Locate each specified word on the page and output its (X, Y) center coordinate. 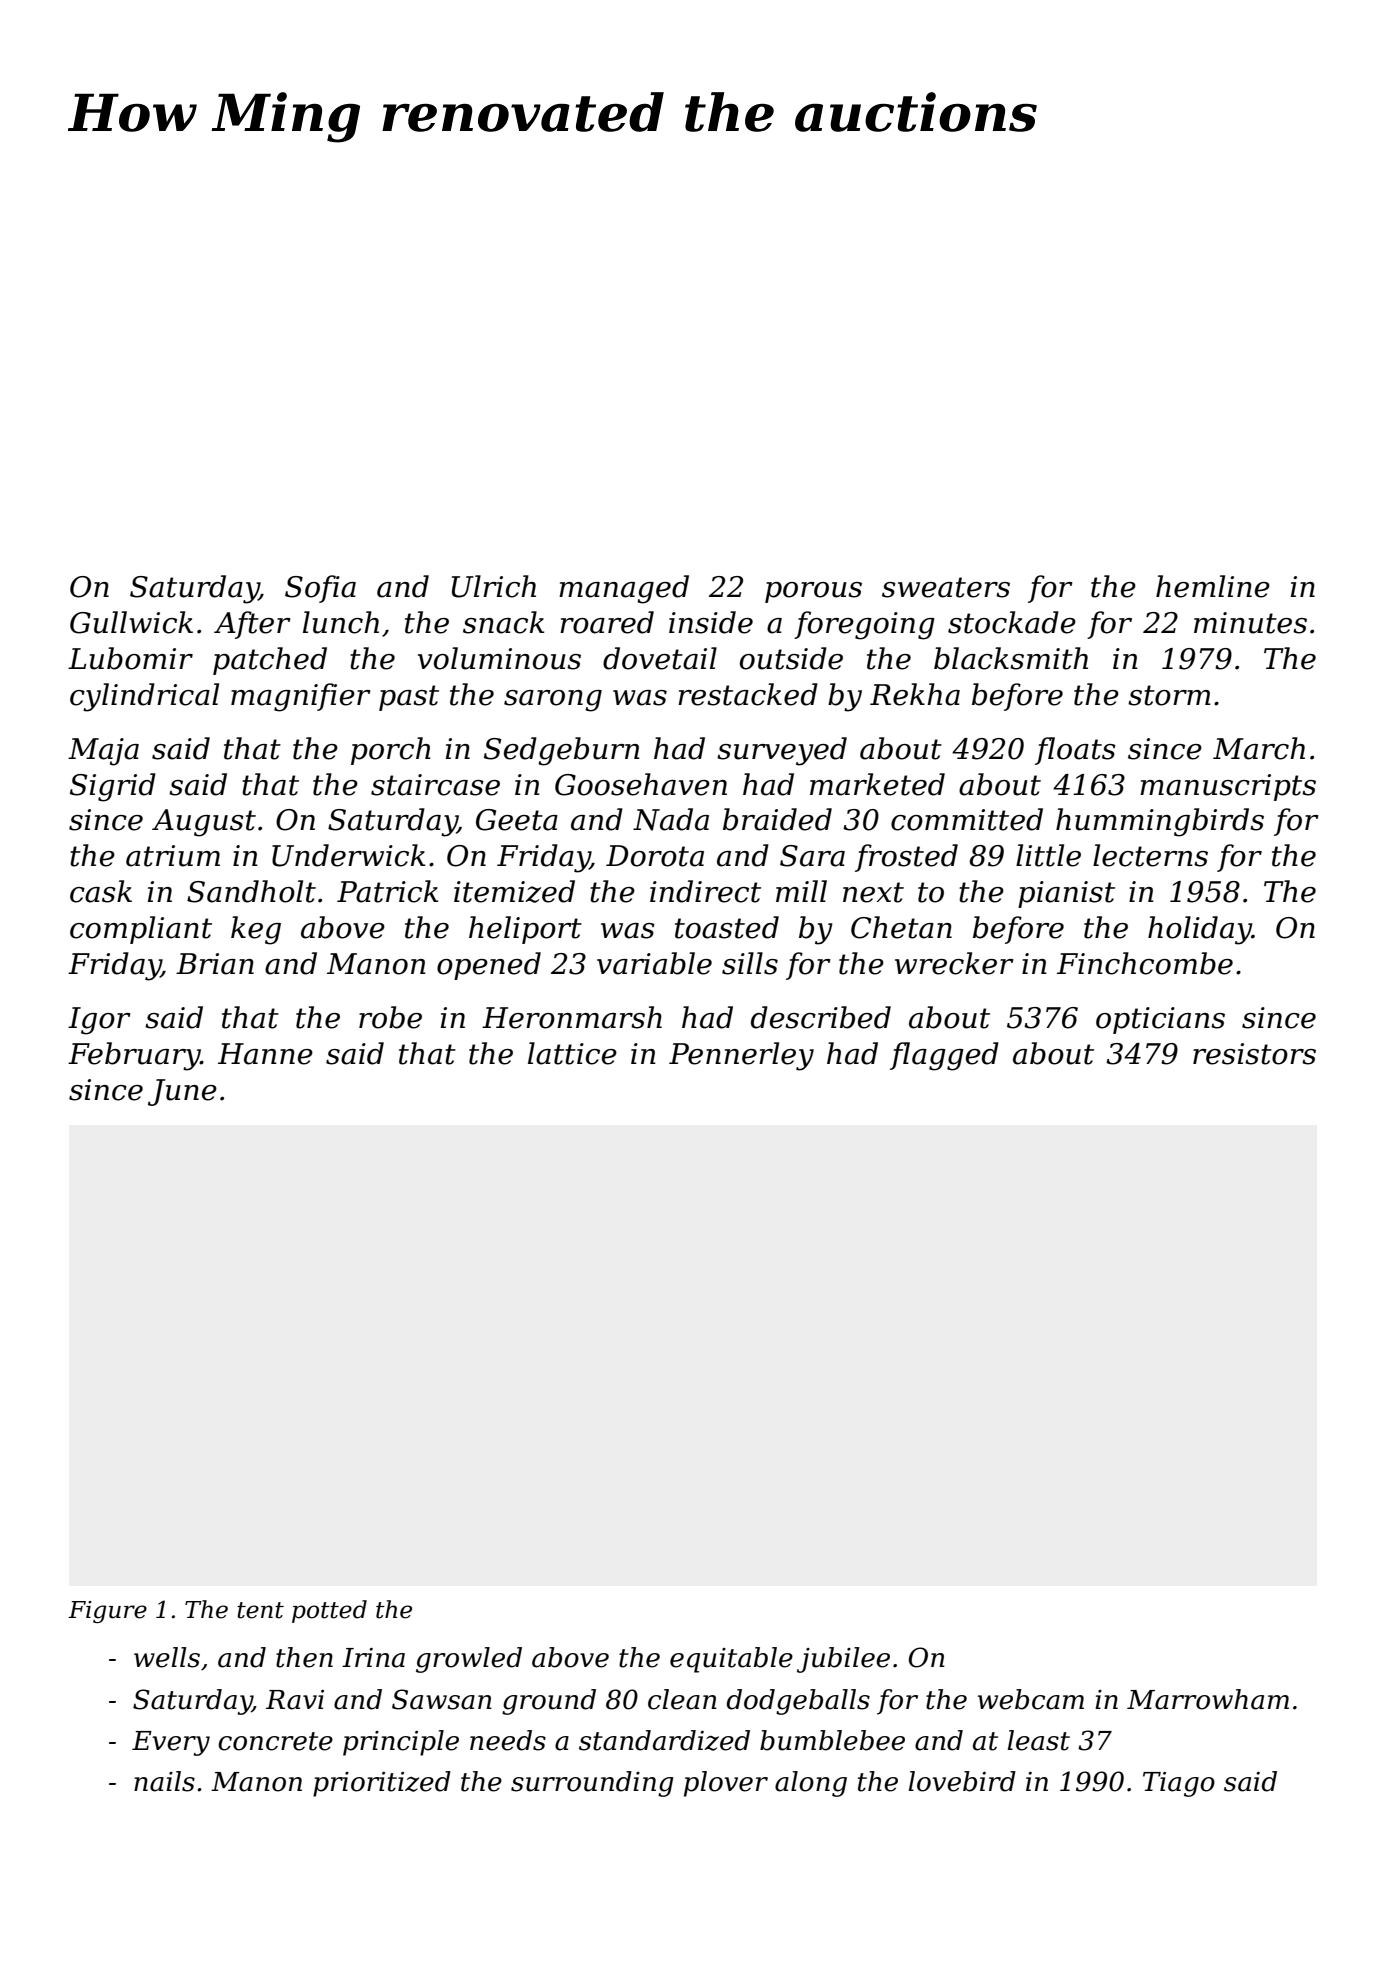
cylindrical (144, 697)
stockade (1012, 622)
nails (164, 1781)
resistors (1254, 1054)
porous (813, 592)
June (182, 1092)
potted (329, 1611)
